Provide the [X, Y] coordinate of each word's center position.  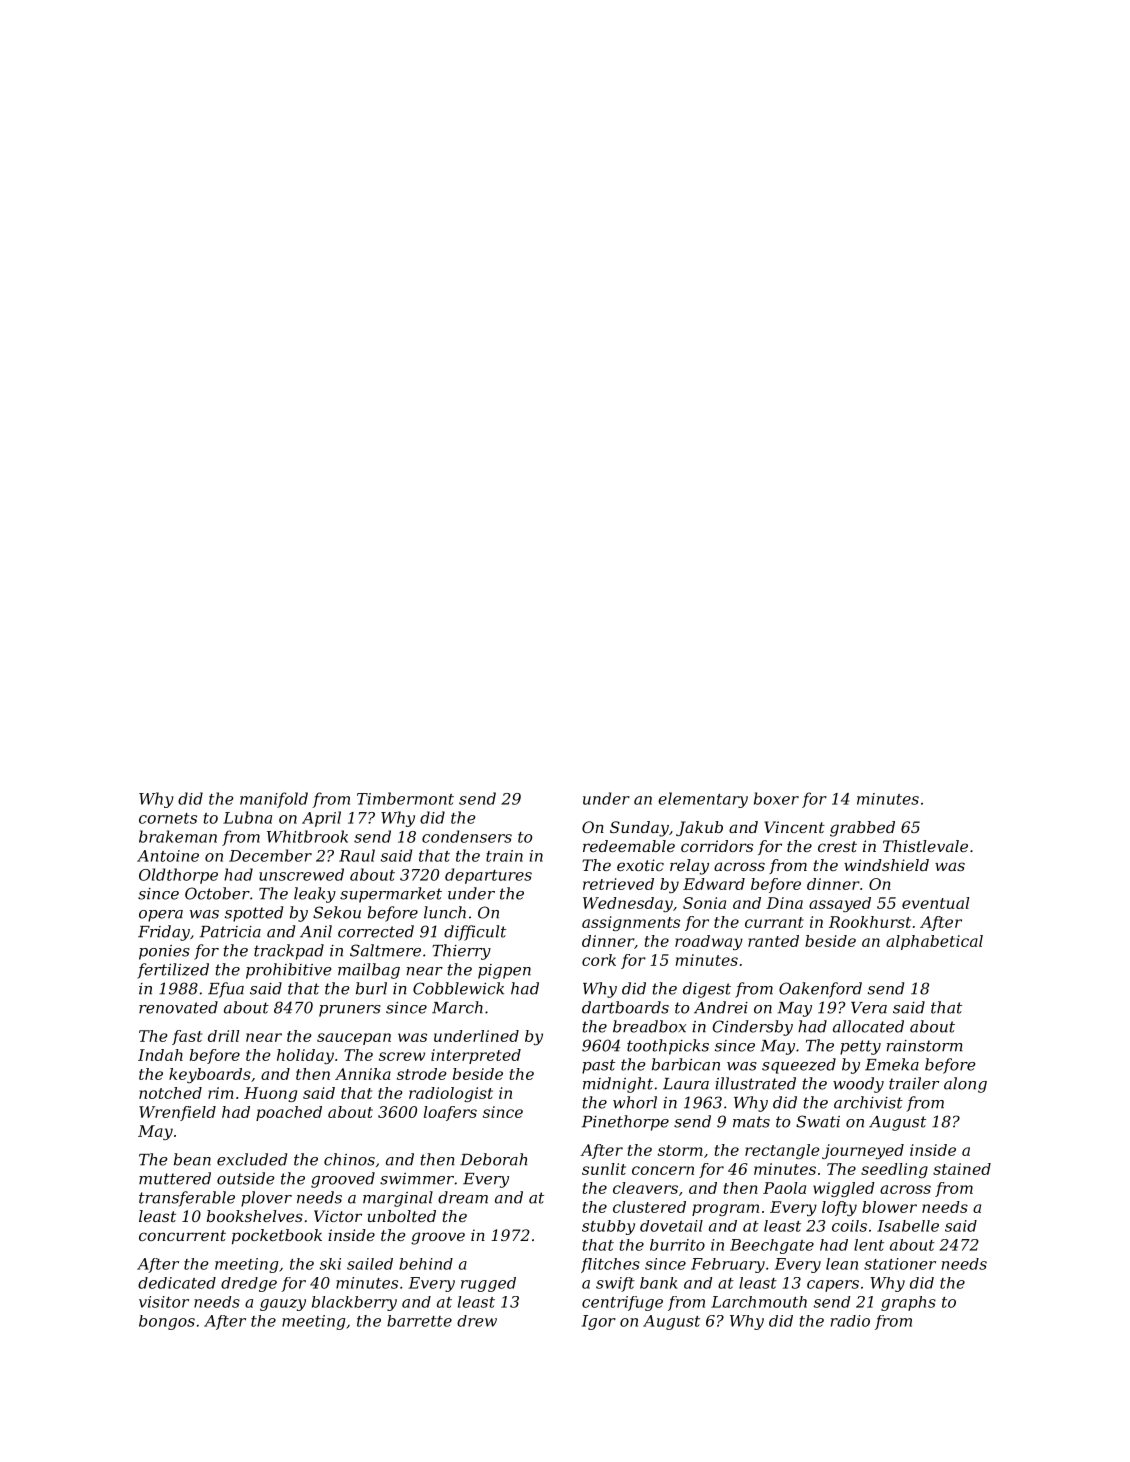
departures [488, 876]
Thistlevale [925, 846]
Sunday [639, 829]
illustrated [755, 1083]
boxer [776, 798]
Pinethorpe [625, 1123]
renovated [178, 1007]
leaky [315, 895]
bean [192, 1159]
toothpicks [668, 1047]
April [321, 819]
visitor [164, 1302]
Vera [869, 1008]
